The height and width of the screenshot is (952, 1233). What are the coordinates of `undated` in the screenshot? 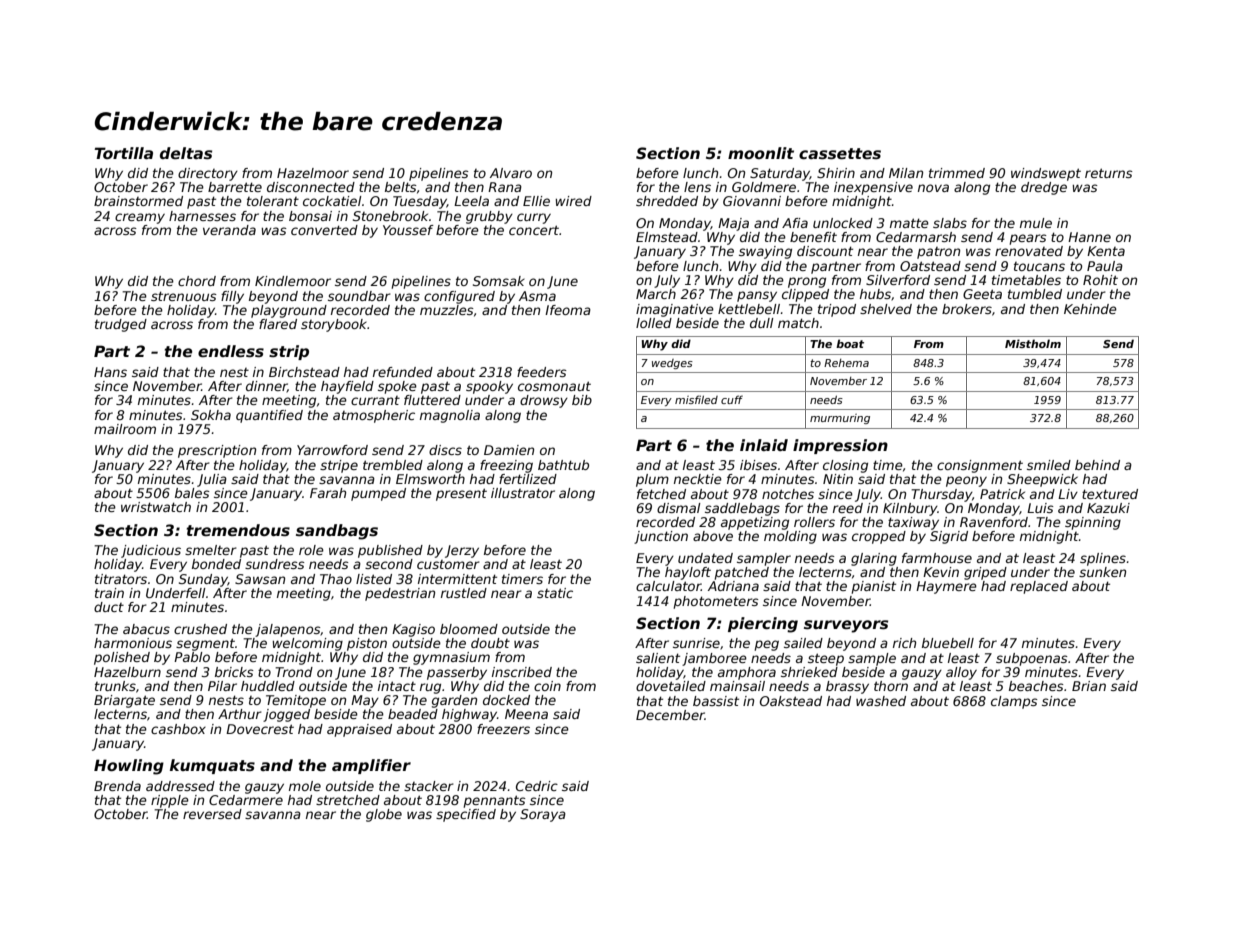 It's located at (705, 558).
